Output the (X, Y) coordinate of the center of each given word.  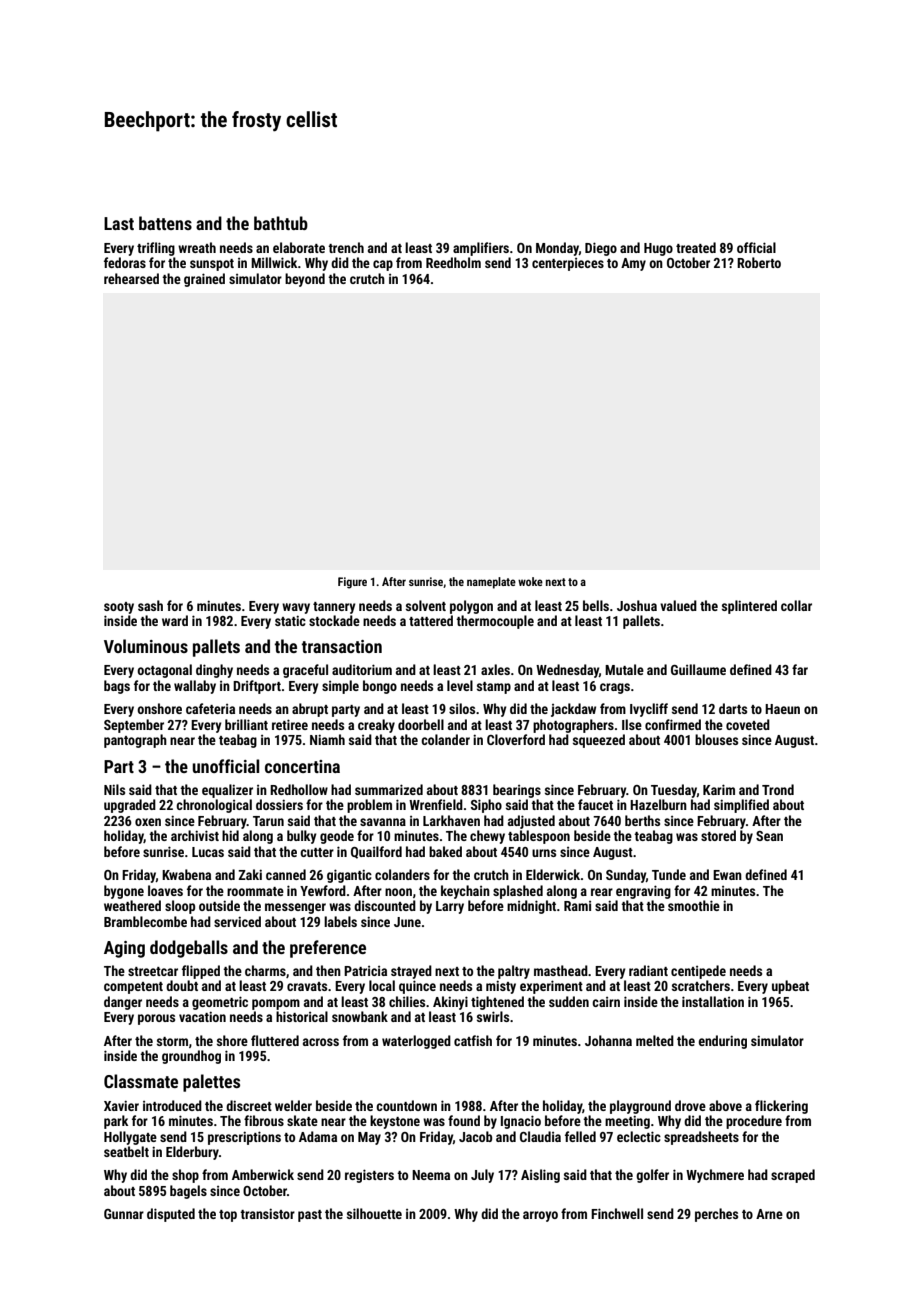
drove (690, 1105)
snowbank (360, 1016)
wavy (296, 608)
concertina (302, 766)
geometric (220, 1003)
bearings (517, 791)
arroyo (540, 1216)
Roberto (759, 262)
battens (165, 223)
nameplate (491, 583)
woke (530, 581)
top (228, 1216)
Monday (557, 249)
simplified (741, 806)
